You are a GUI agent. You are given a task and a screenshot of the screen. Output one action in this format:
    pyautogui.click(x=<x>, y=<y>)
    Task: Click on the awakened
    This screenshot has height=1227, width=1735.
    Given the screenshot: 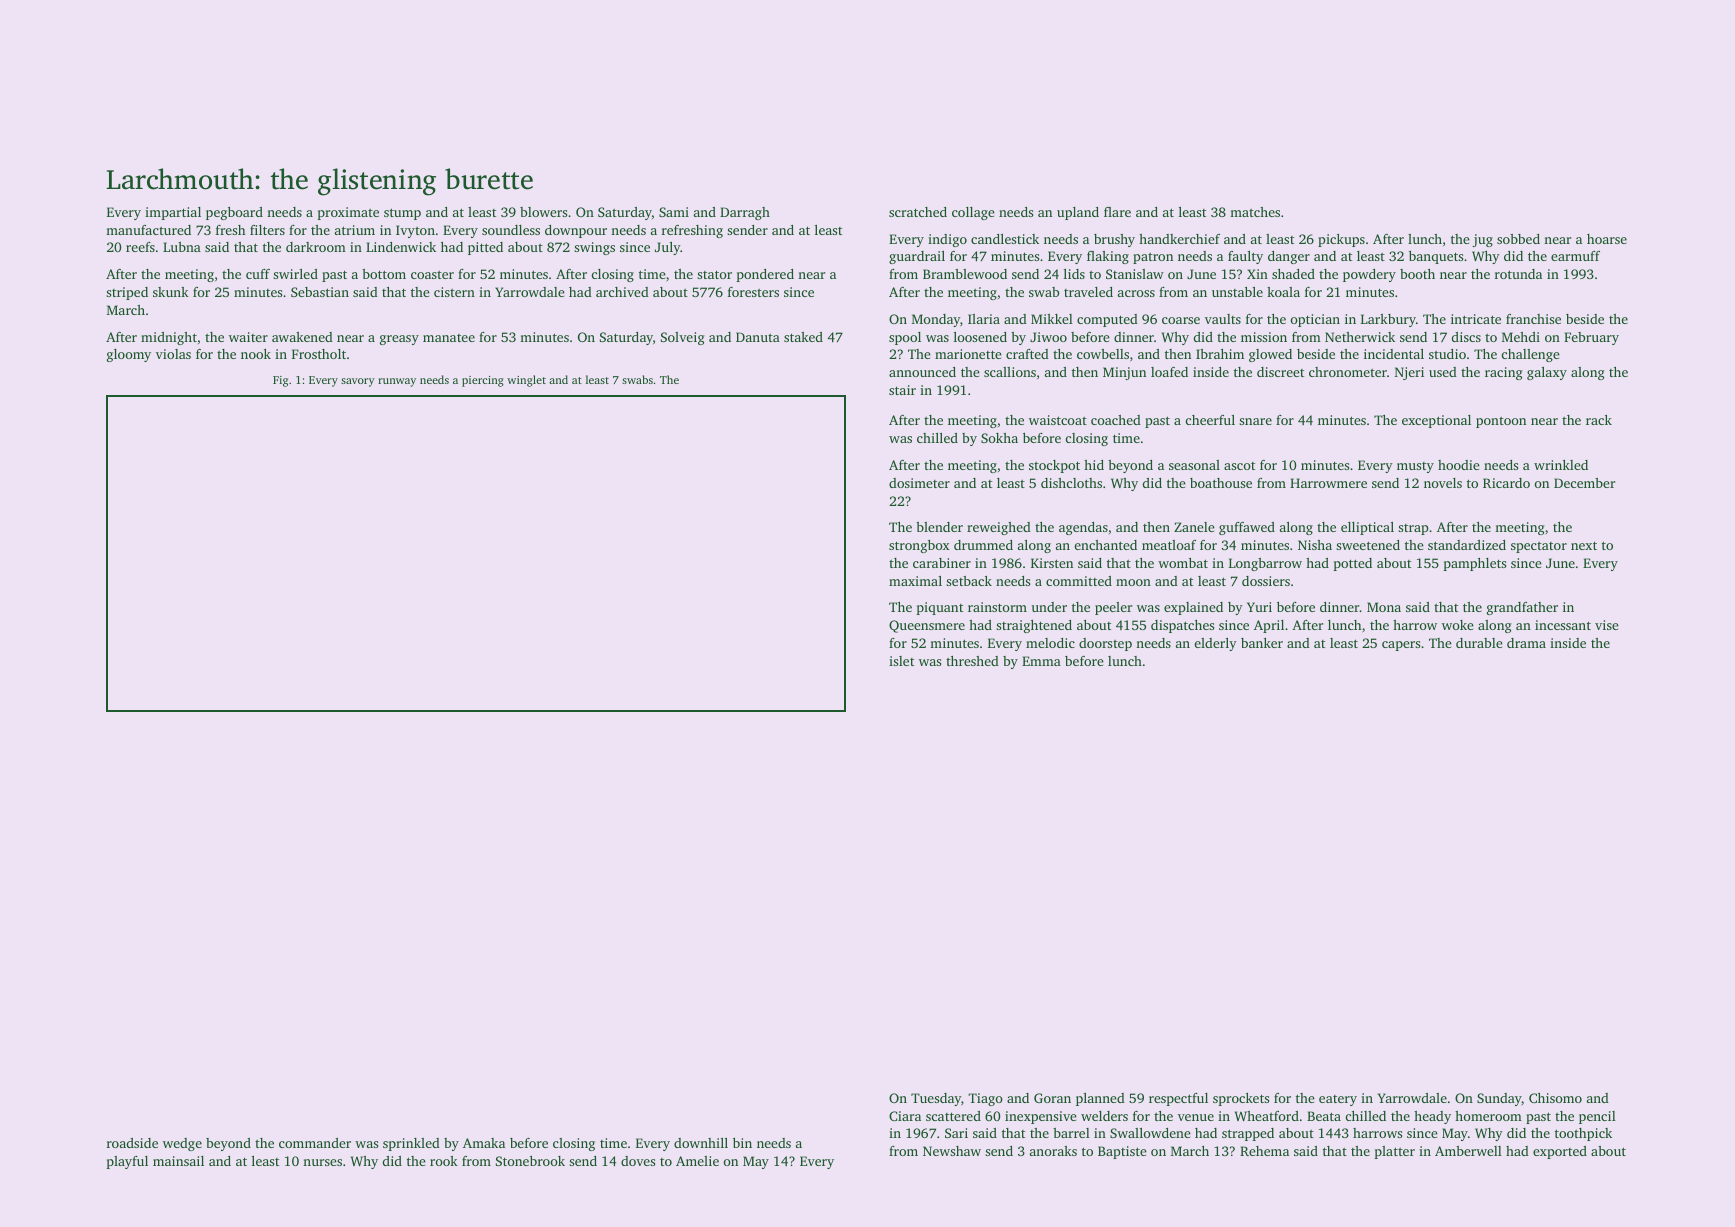 What is the action you would take?
    pyautogui.click(x=302, y=337)
